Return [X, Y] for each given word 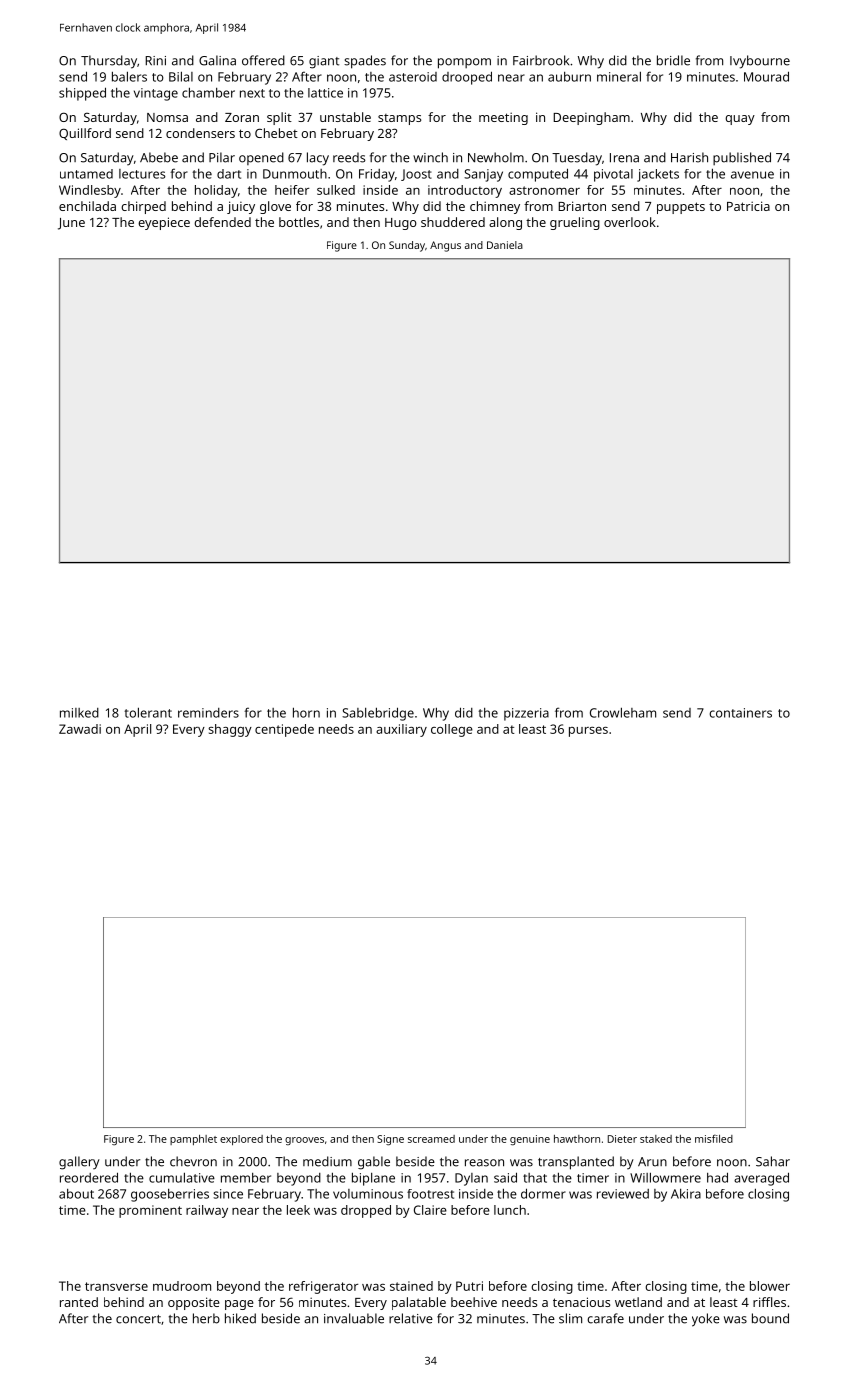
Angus [445, 246]
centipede [284, 730]
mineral [619, 76]
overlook [630, 222]
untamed [86, 174]
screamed [431, 1139]
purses [588, 732]
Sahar [773, 1161]
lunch [510, 1210]
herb [206, 1318]
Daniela [505, 245]
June [71, 224]
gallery [79, 1163]
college [452, 730]
